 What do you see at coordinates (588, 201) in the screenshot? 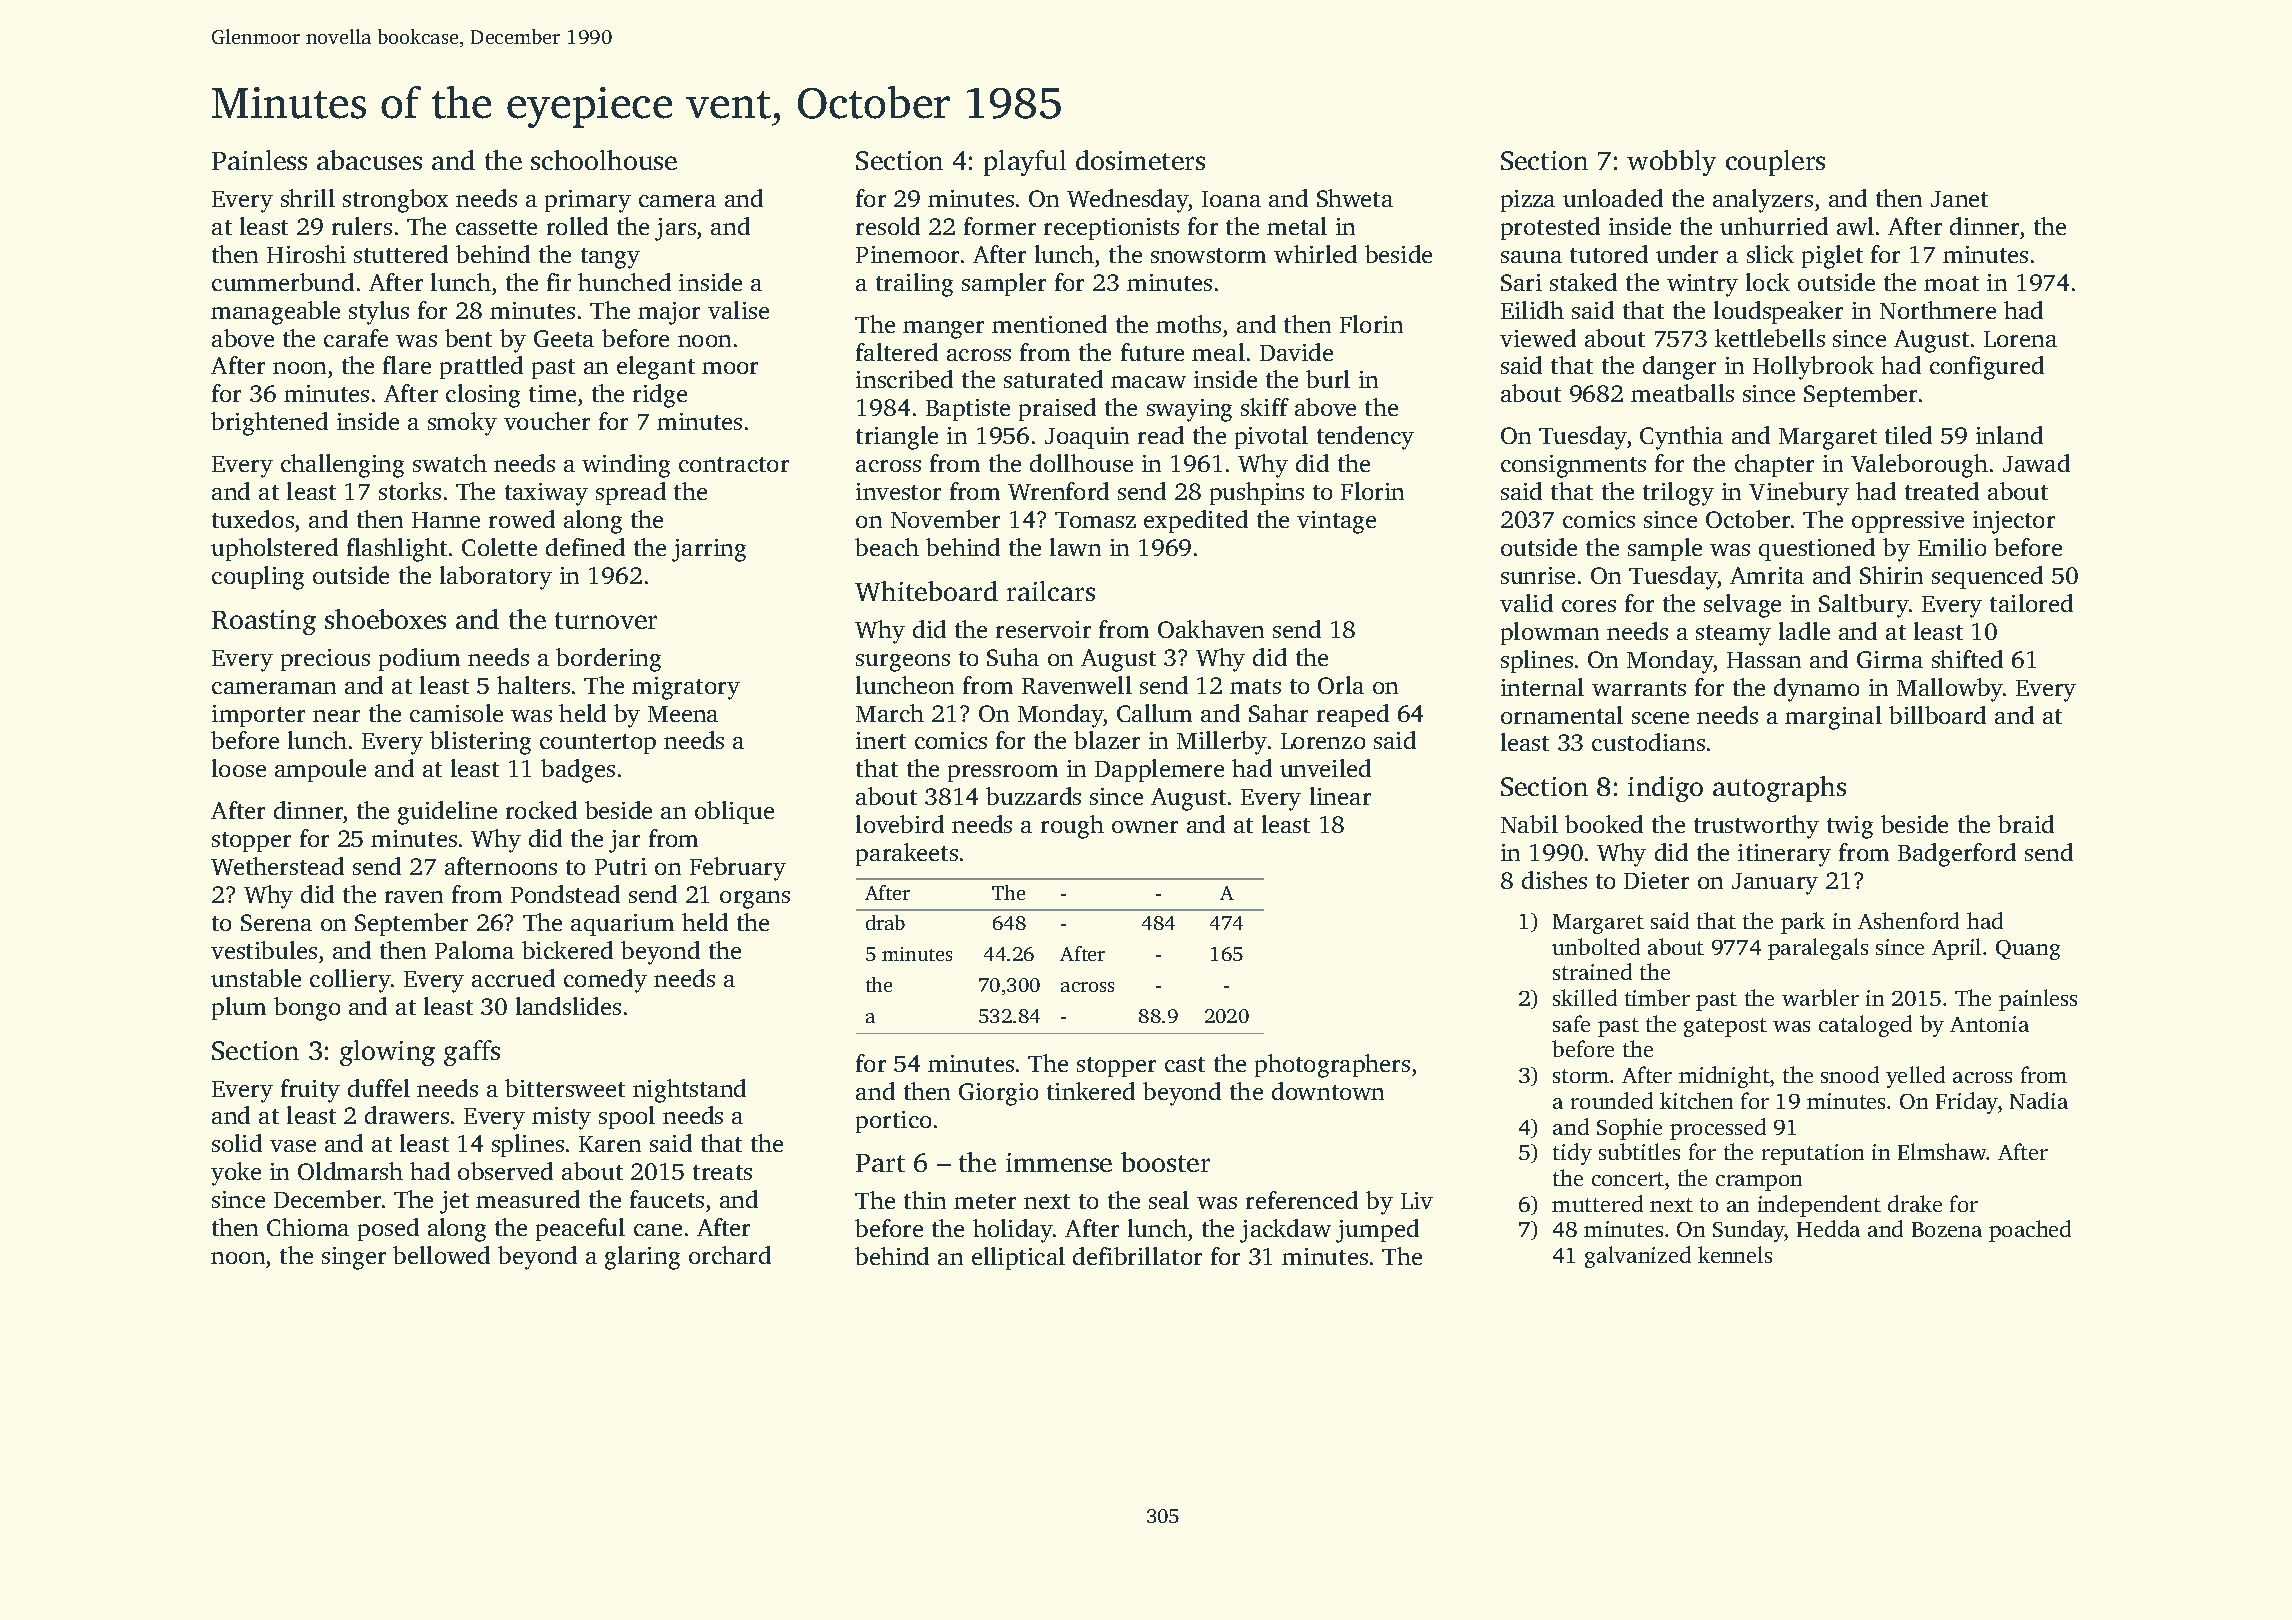
I see `primary` at bounding box center [588, 201].
